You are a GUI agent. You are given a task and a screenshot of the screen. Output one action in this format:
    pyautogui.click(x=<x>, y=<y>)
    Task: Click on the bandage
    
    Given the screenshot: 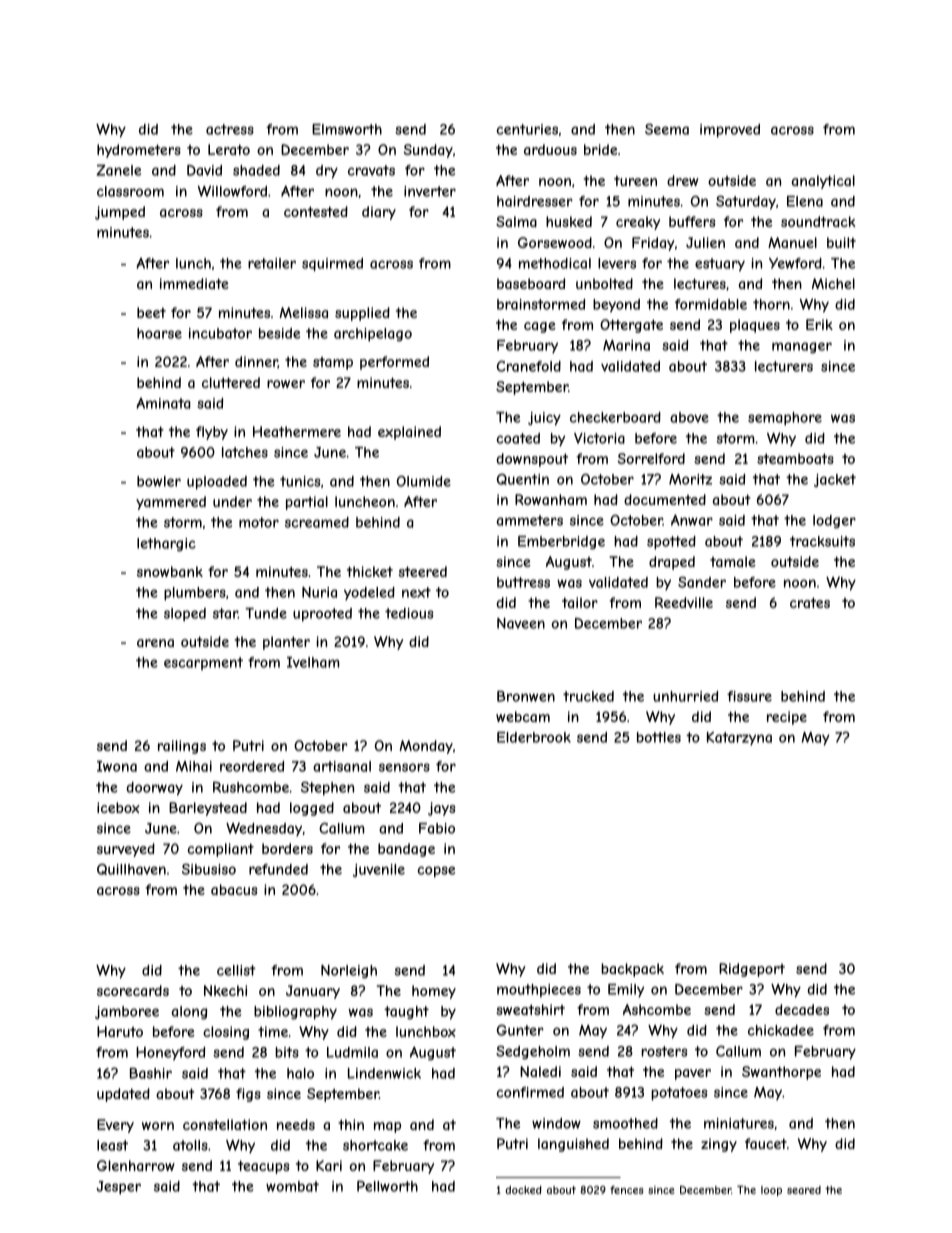 What is the action you would take?
    pyautogui.click(x=406, y=850)
